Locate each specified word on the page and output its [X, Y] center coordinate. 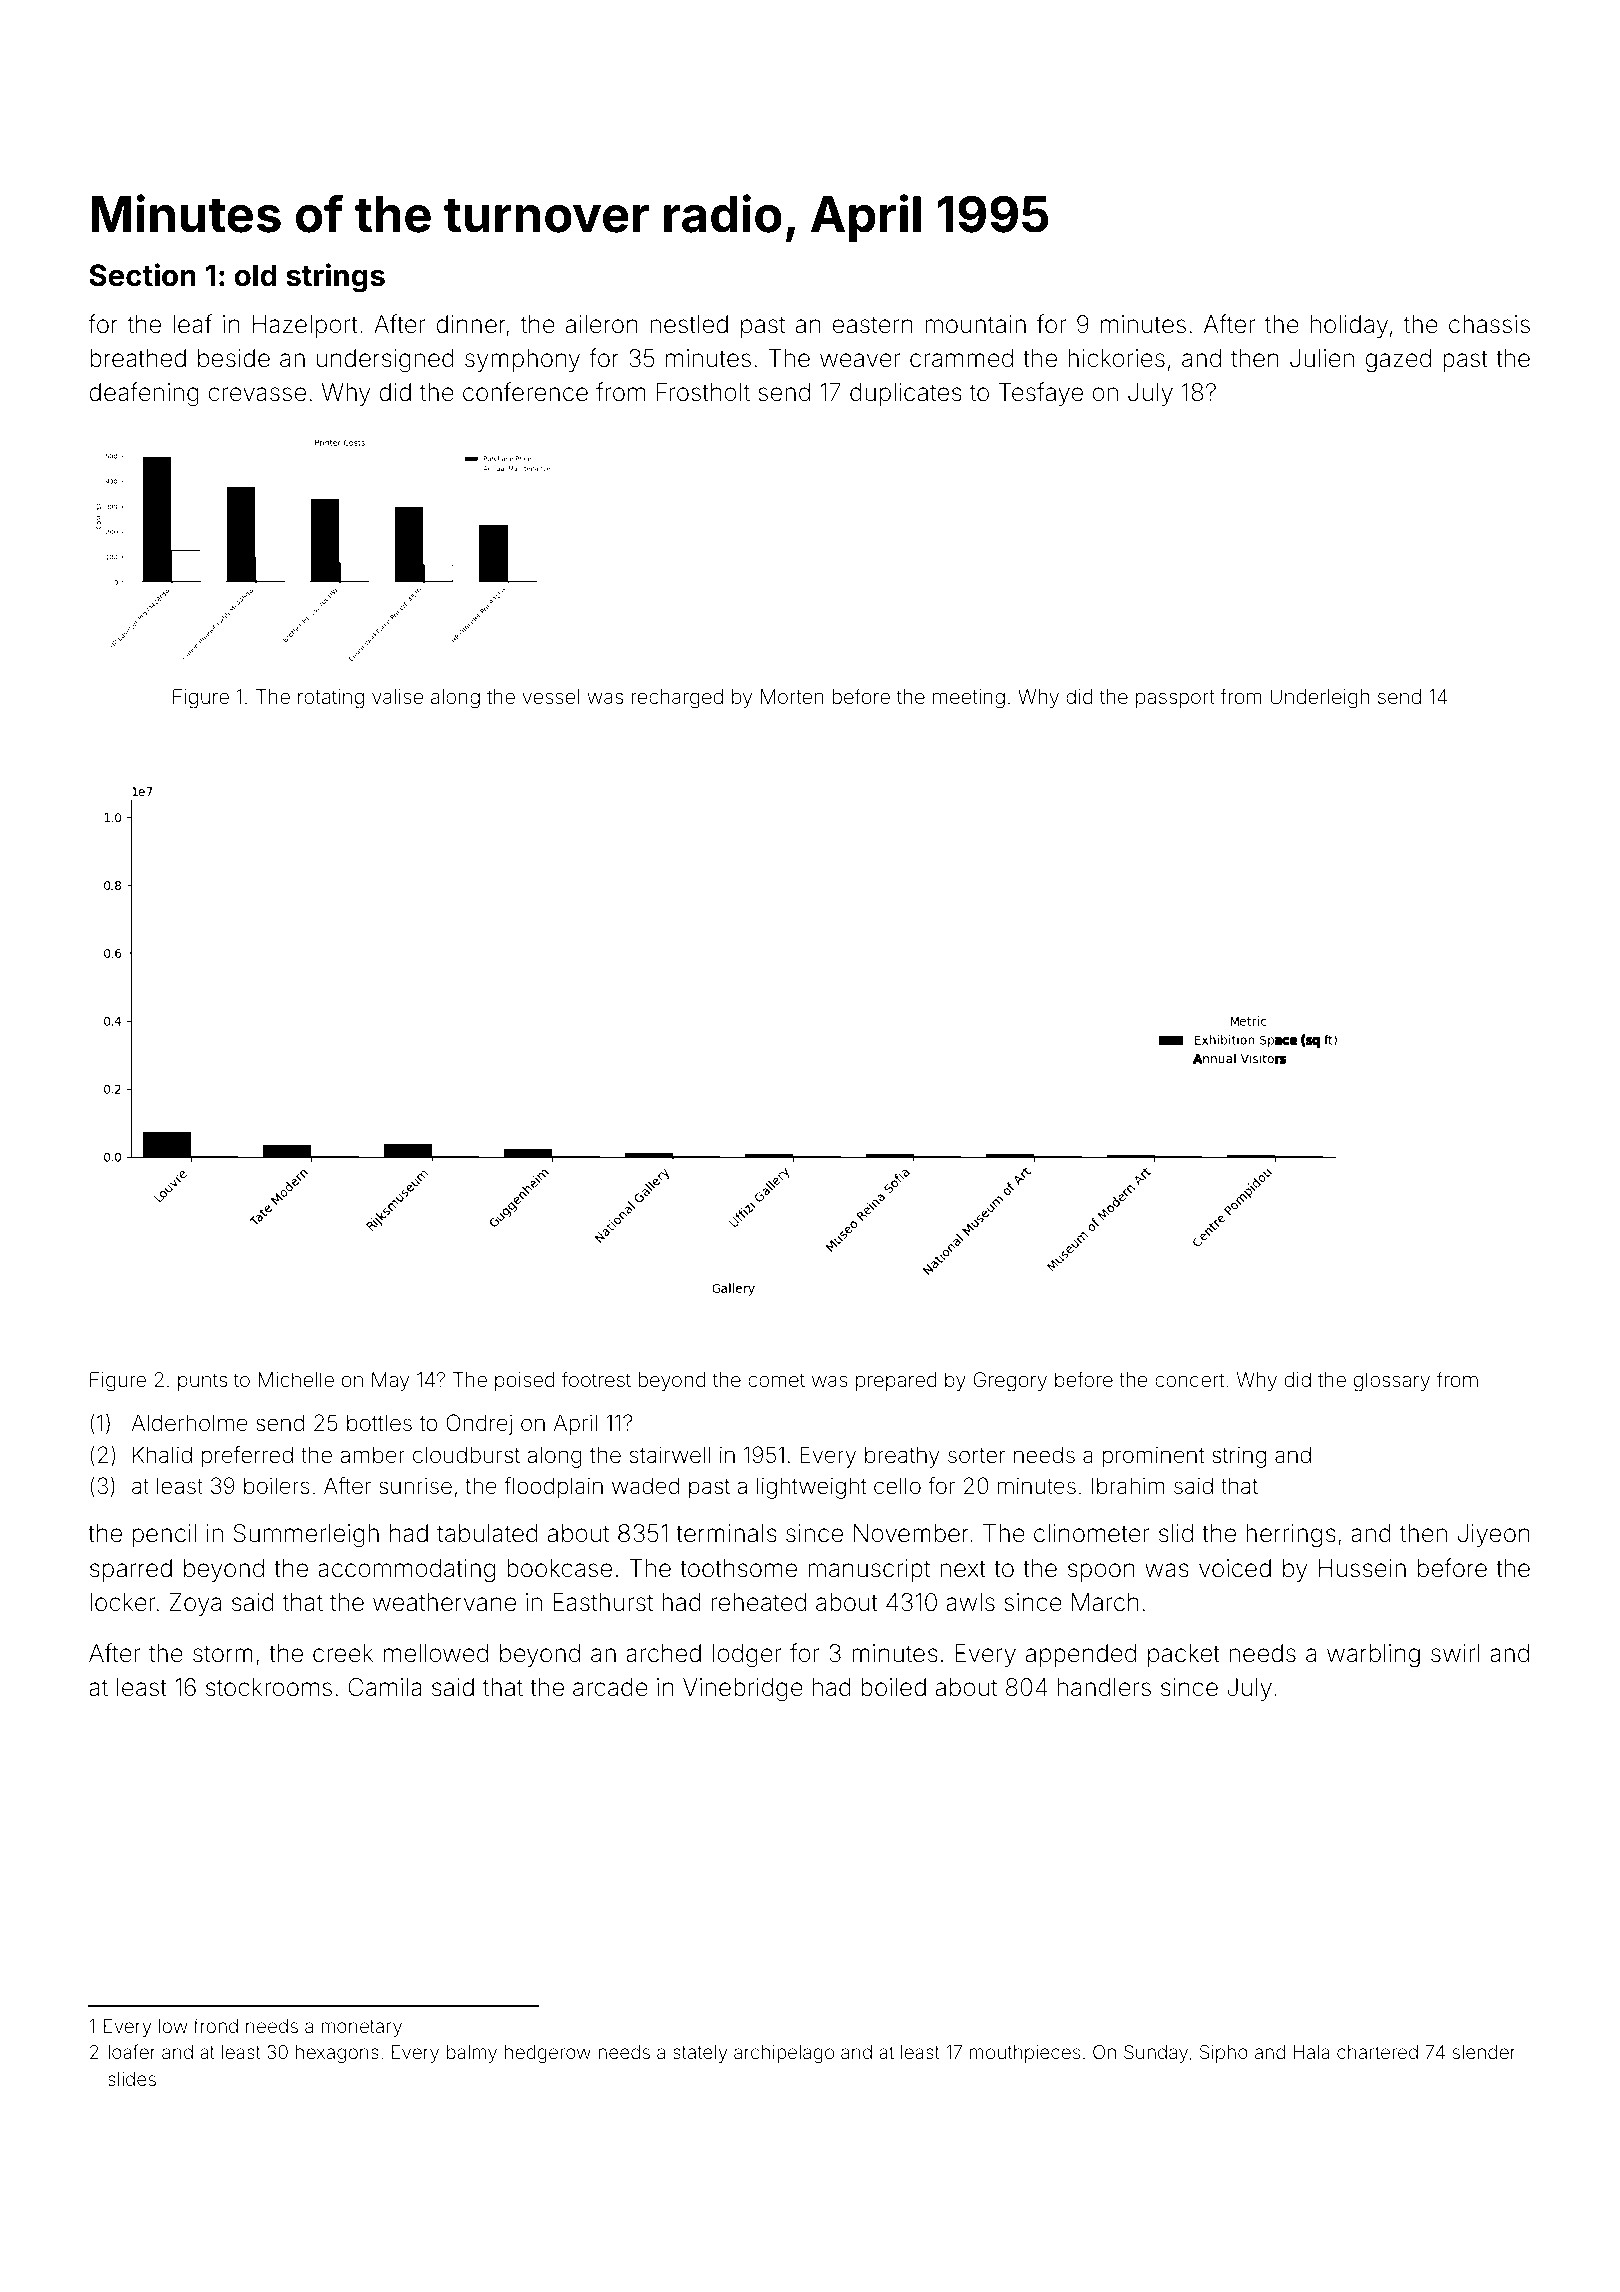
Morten [792, 696]
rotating [331, 699]
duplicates [906, 394]
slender [1484, 2052]
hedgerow [548, 2054]
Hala [1312, 2052]
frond [215, 2025]
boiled [893, 1687]
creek [343, 1653]
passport [1175, 699]
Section [142, 275]
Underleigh [1319, 699]
